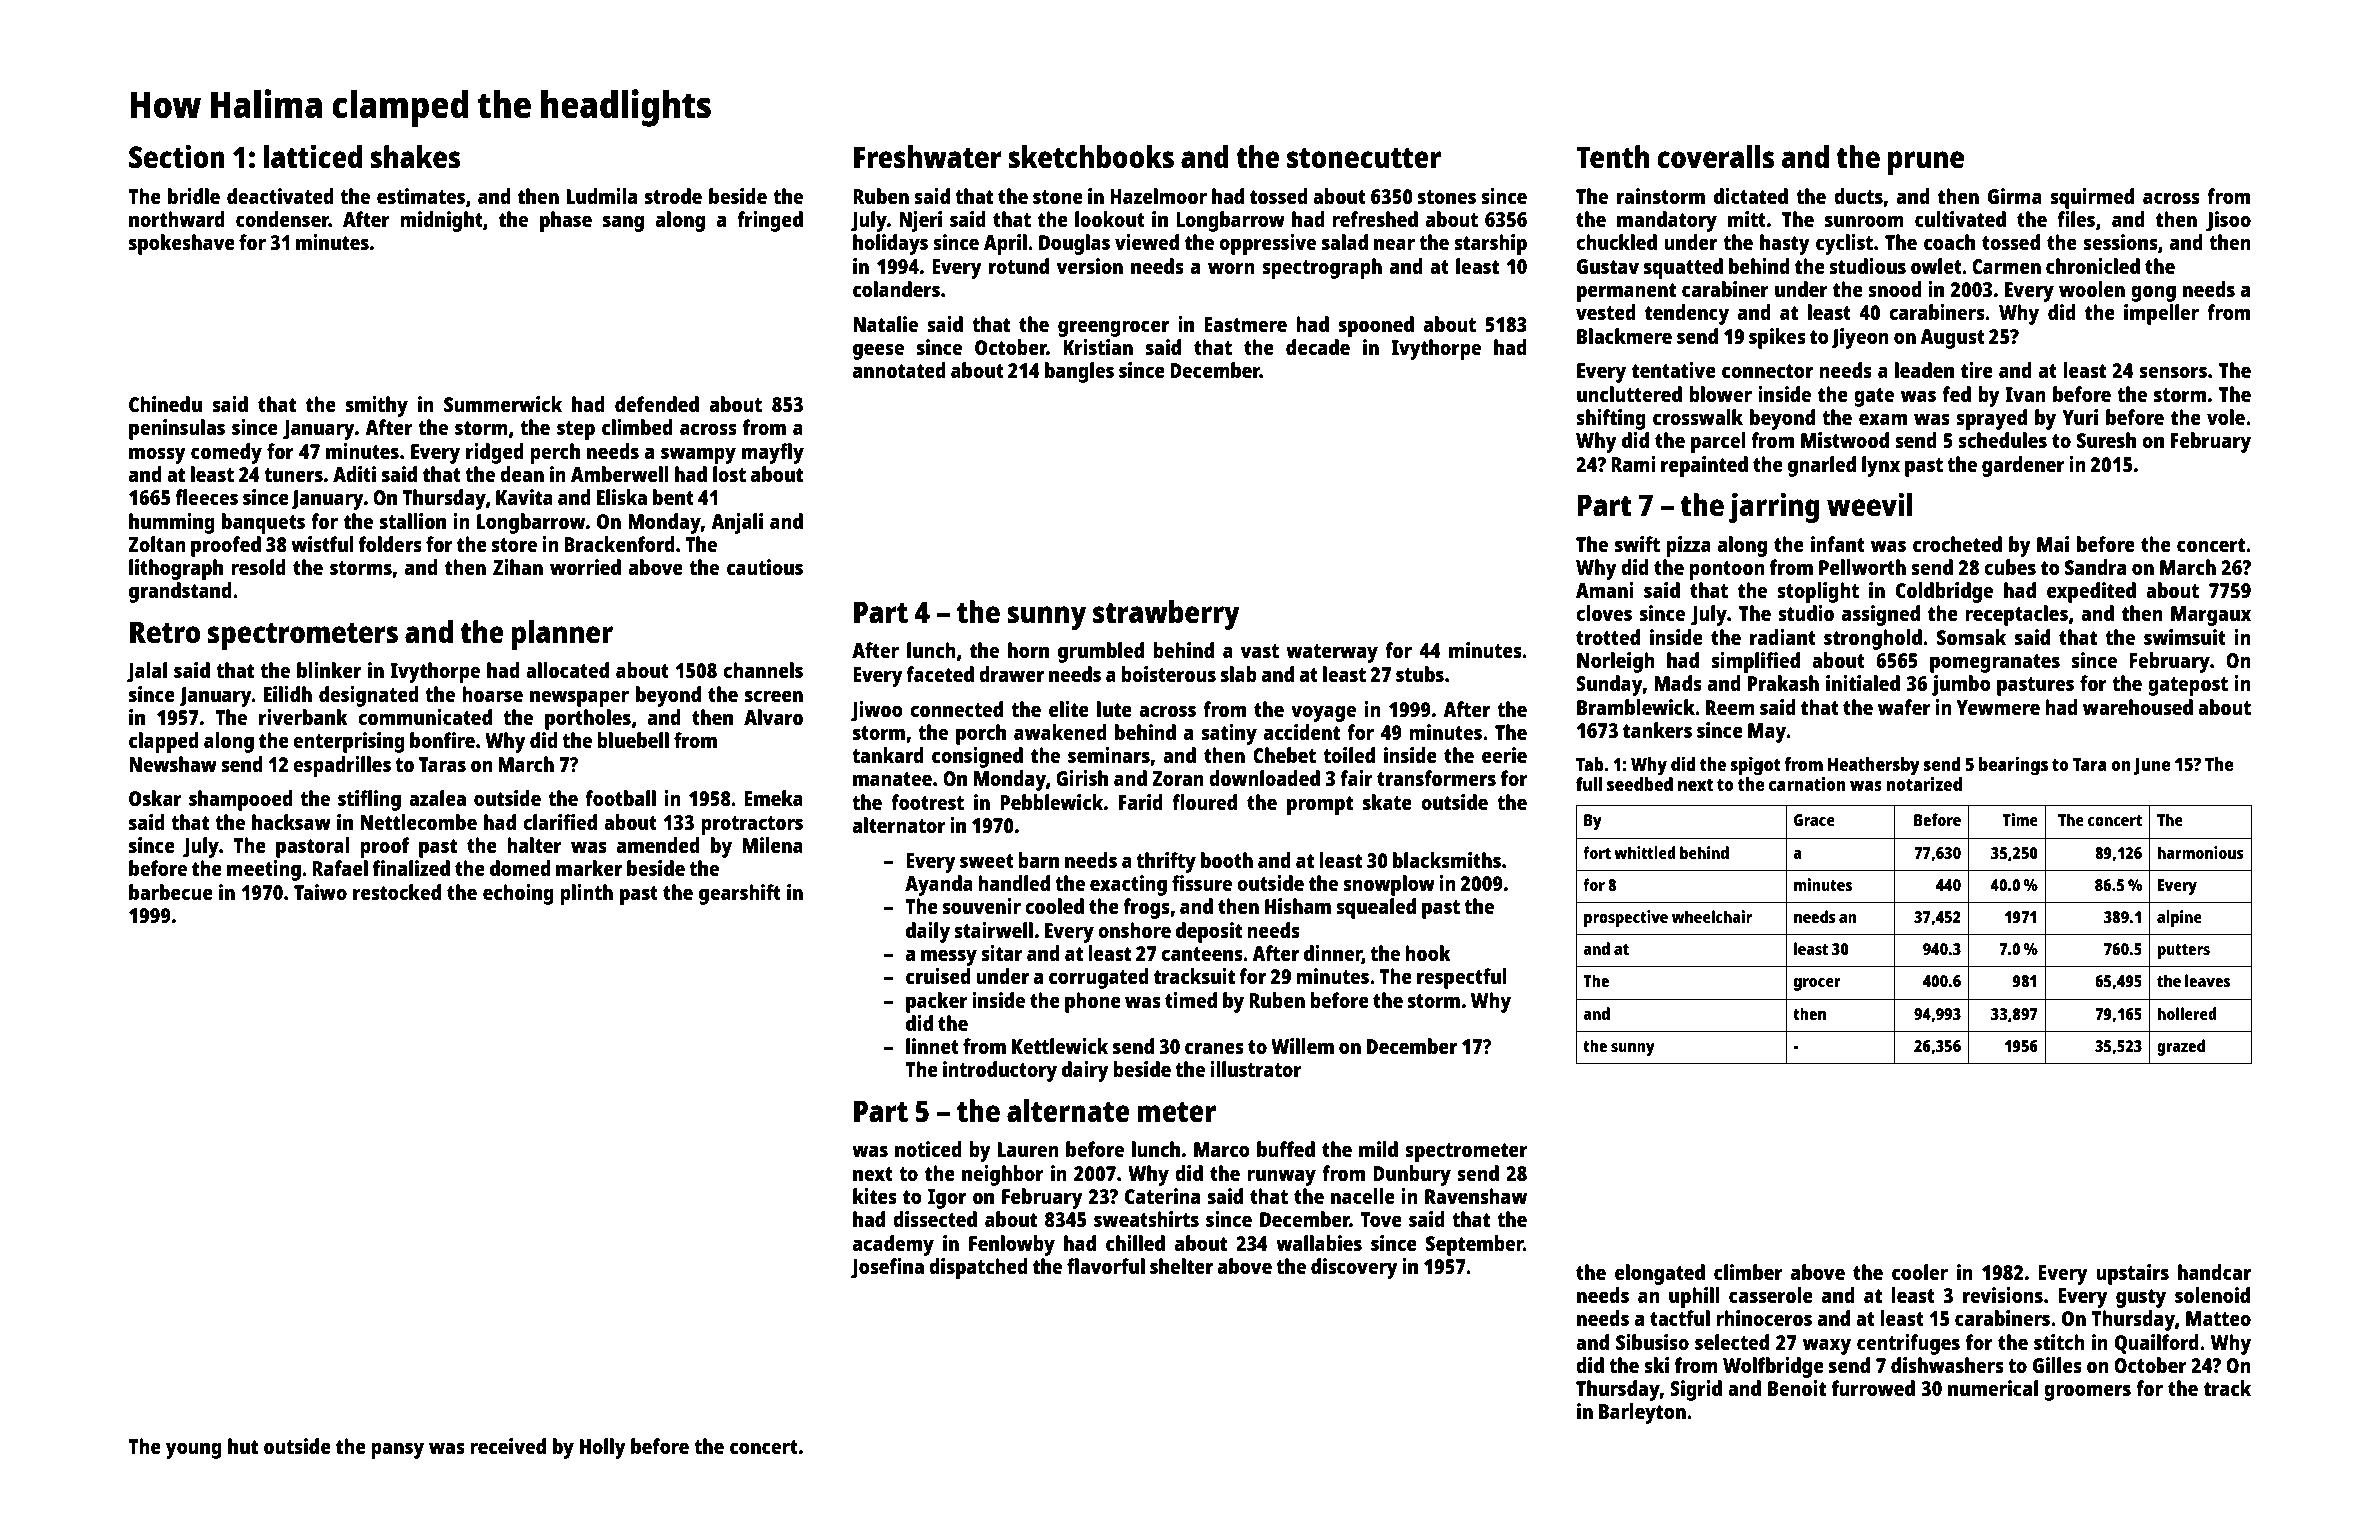 The width and height of the document is (2380, 1540). What do you see at coordinates (1091, 157) in the document?
I see `sketchbooks` at bounding box center [1091, 157].
